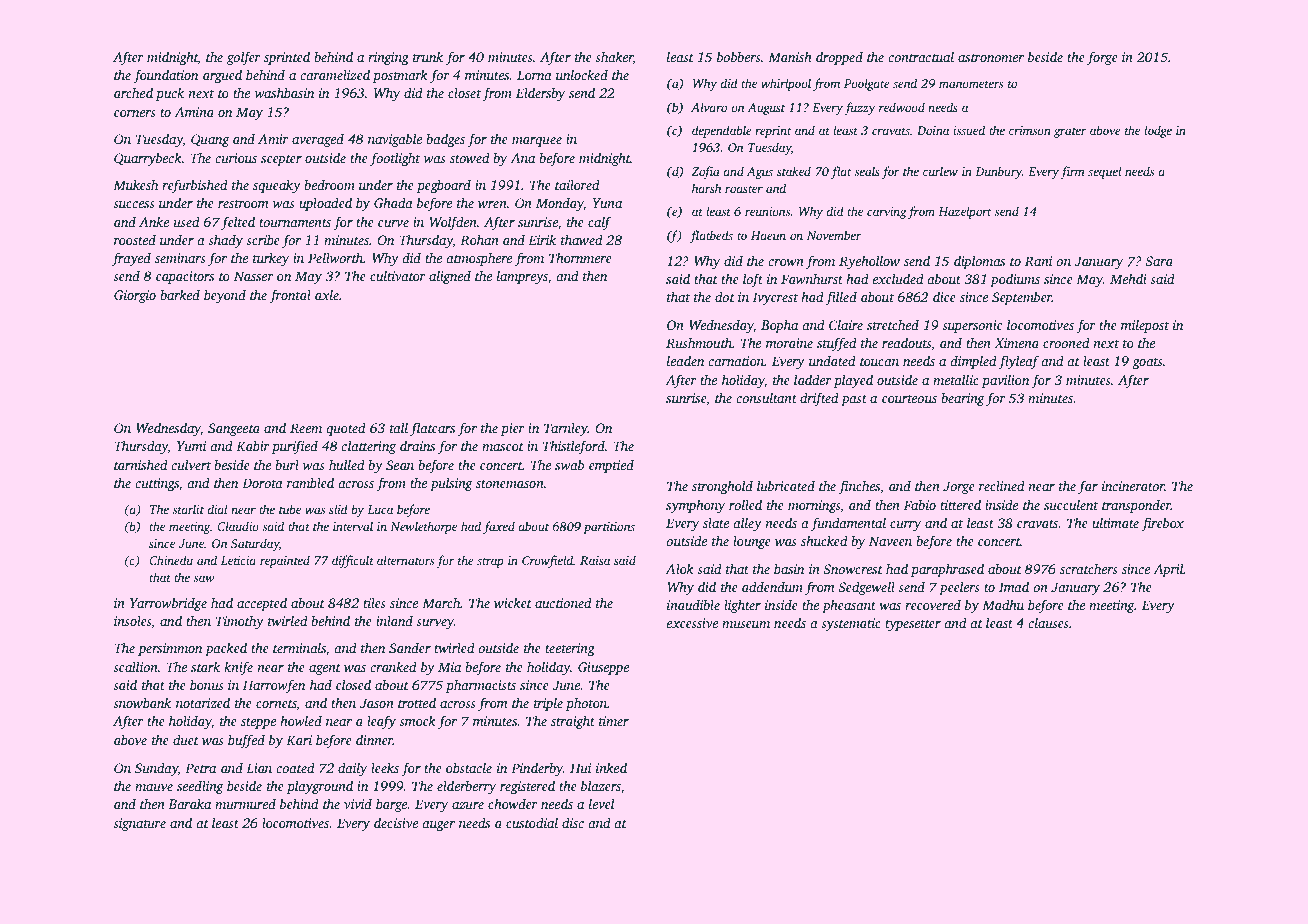 Image resolution: width=1308 pixels, height=924 pixels. I want to click on ultimate, so click(1115, 522).
